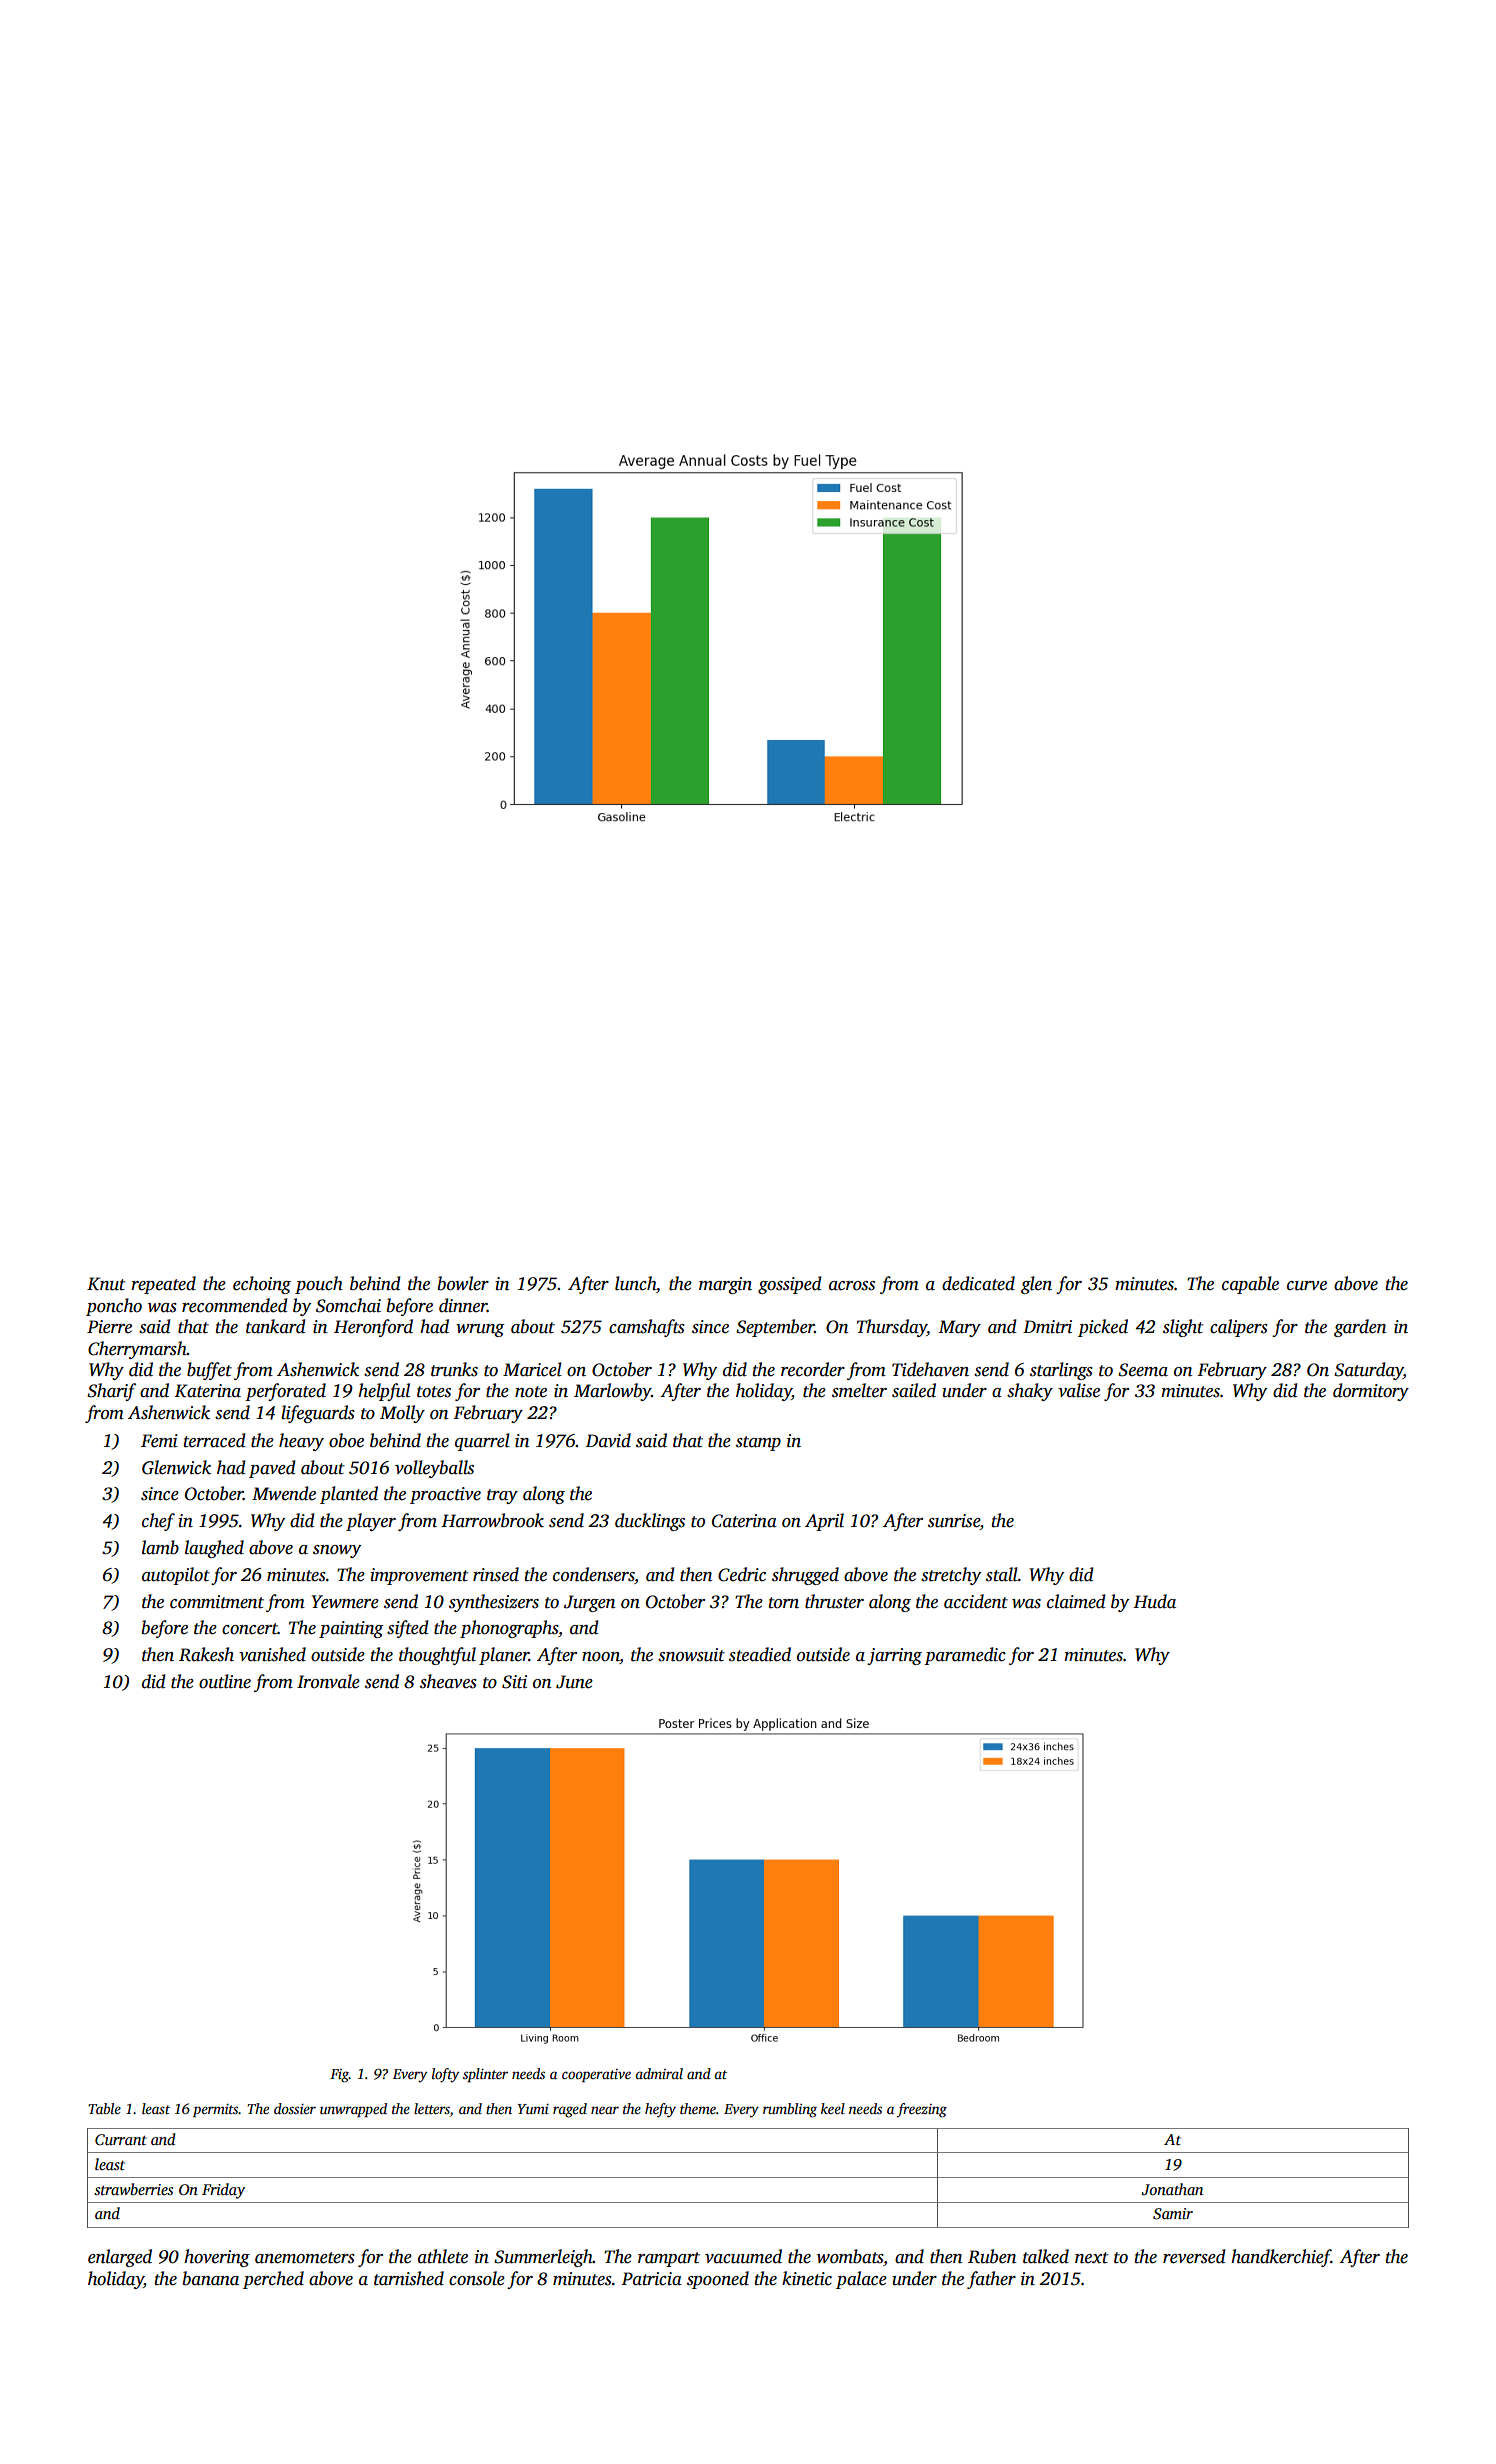 The width and height of the screenshot is (1496, 2464). I want to click on admiral, so click(659, 2073).
